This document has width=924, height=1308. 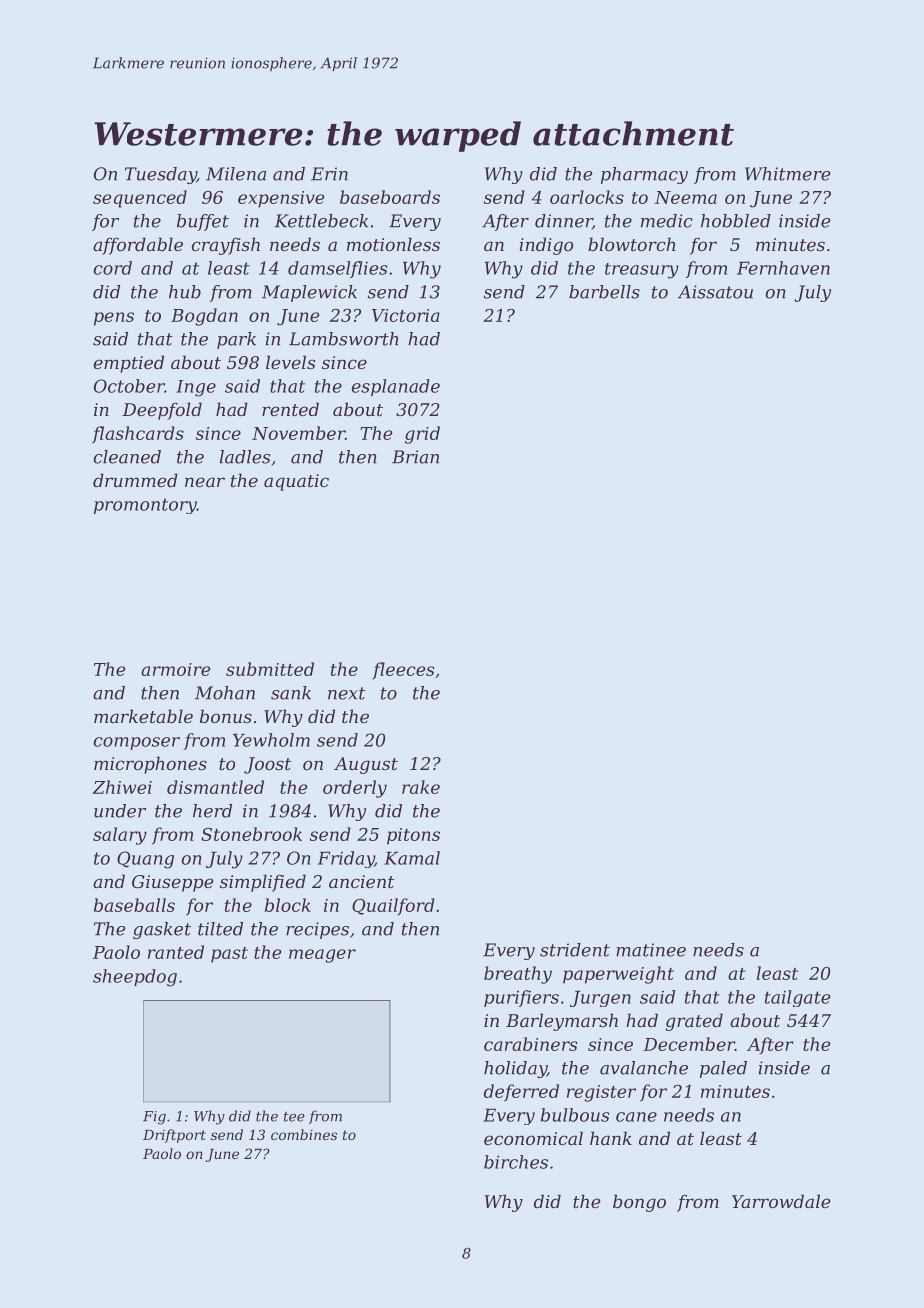 I want to click on baseboards, so click(x=390, y=197).
